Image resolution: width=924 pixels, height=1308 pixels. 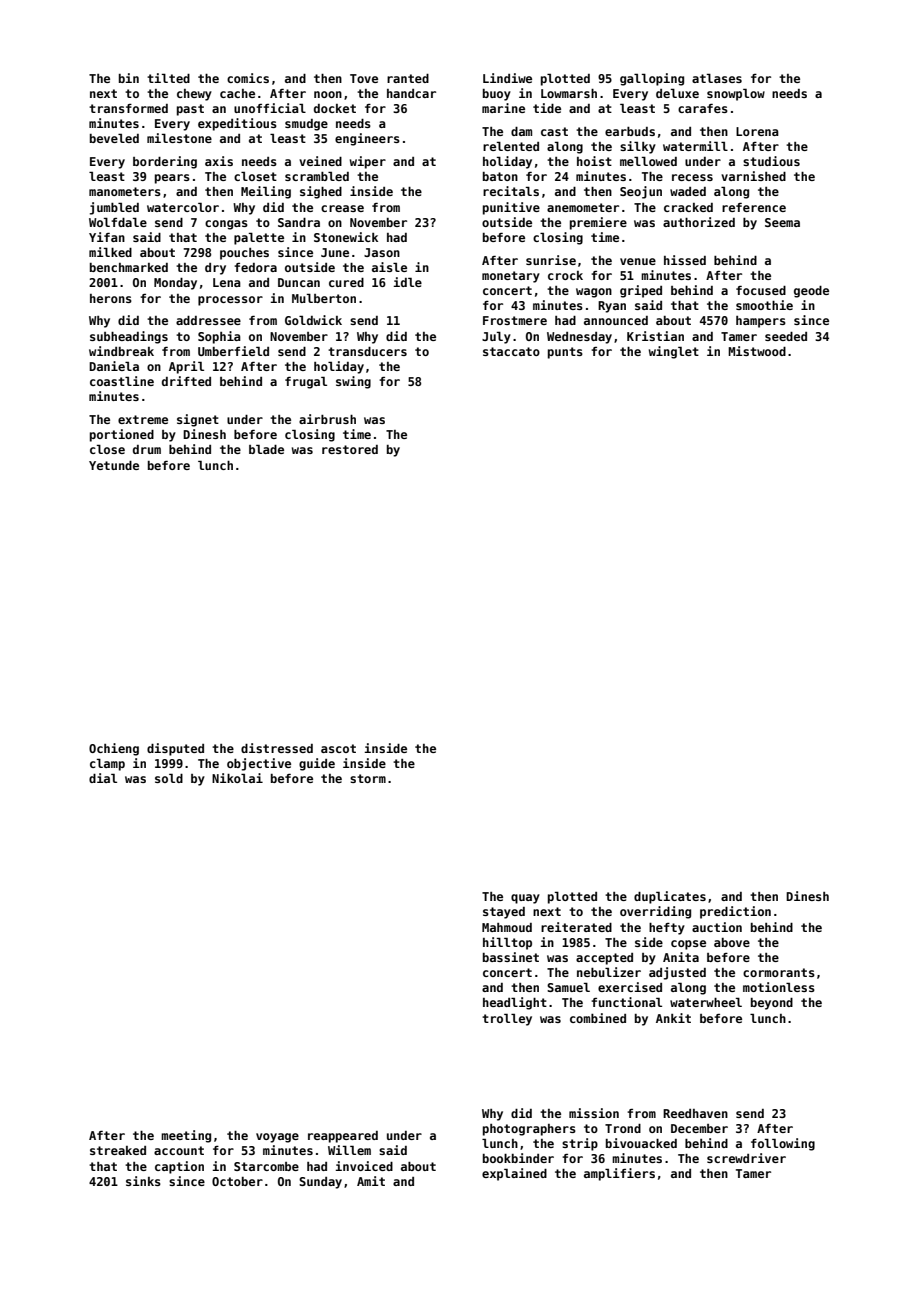 I want to click on geode, so click(x=811, y=292).
